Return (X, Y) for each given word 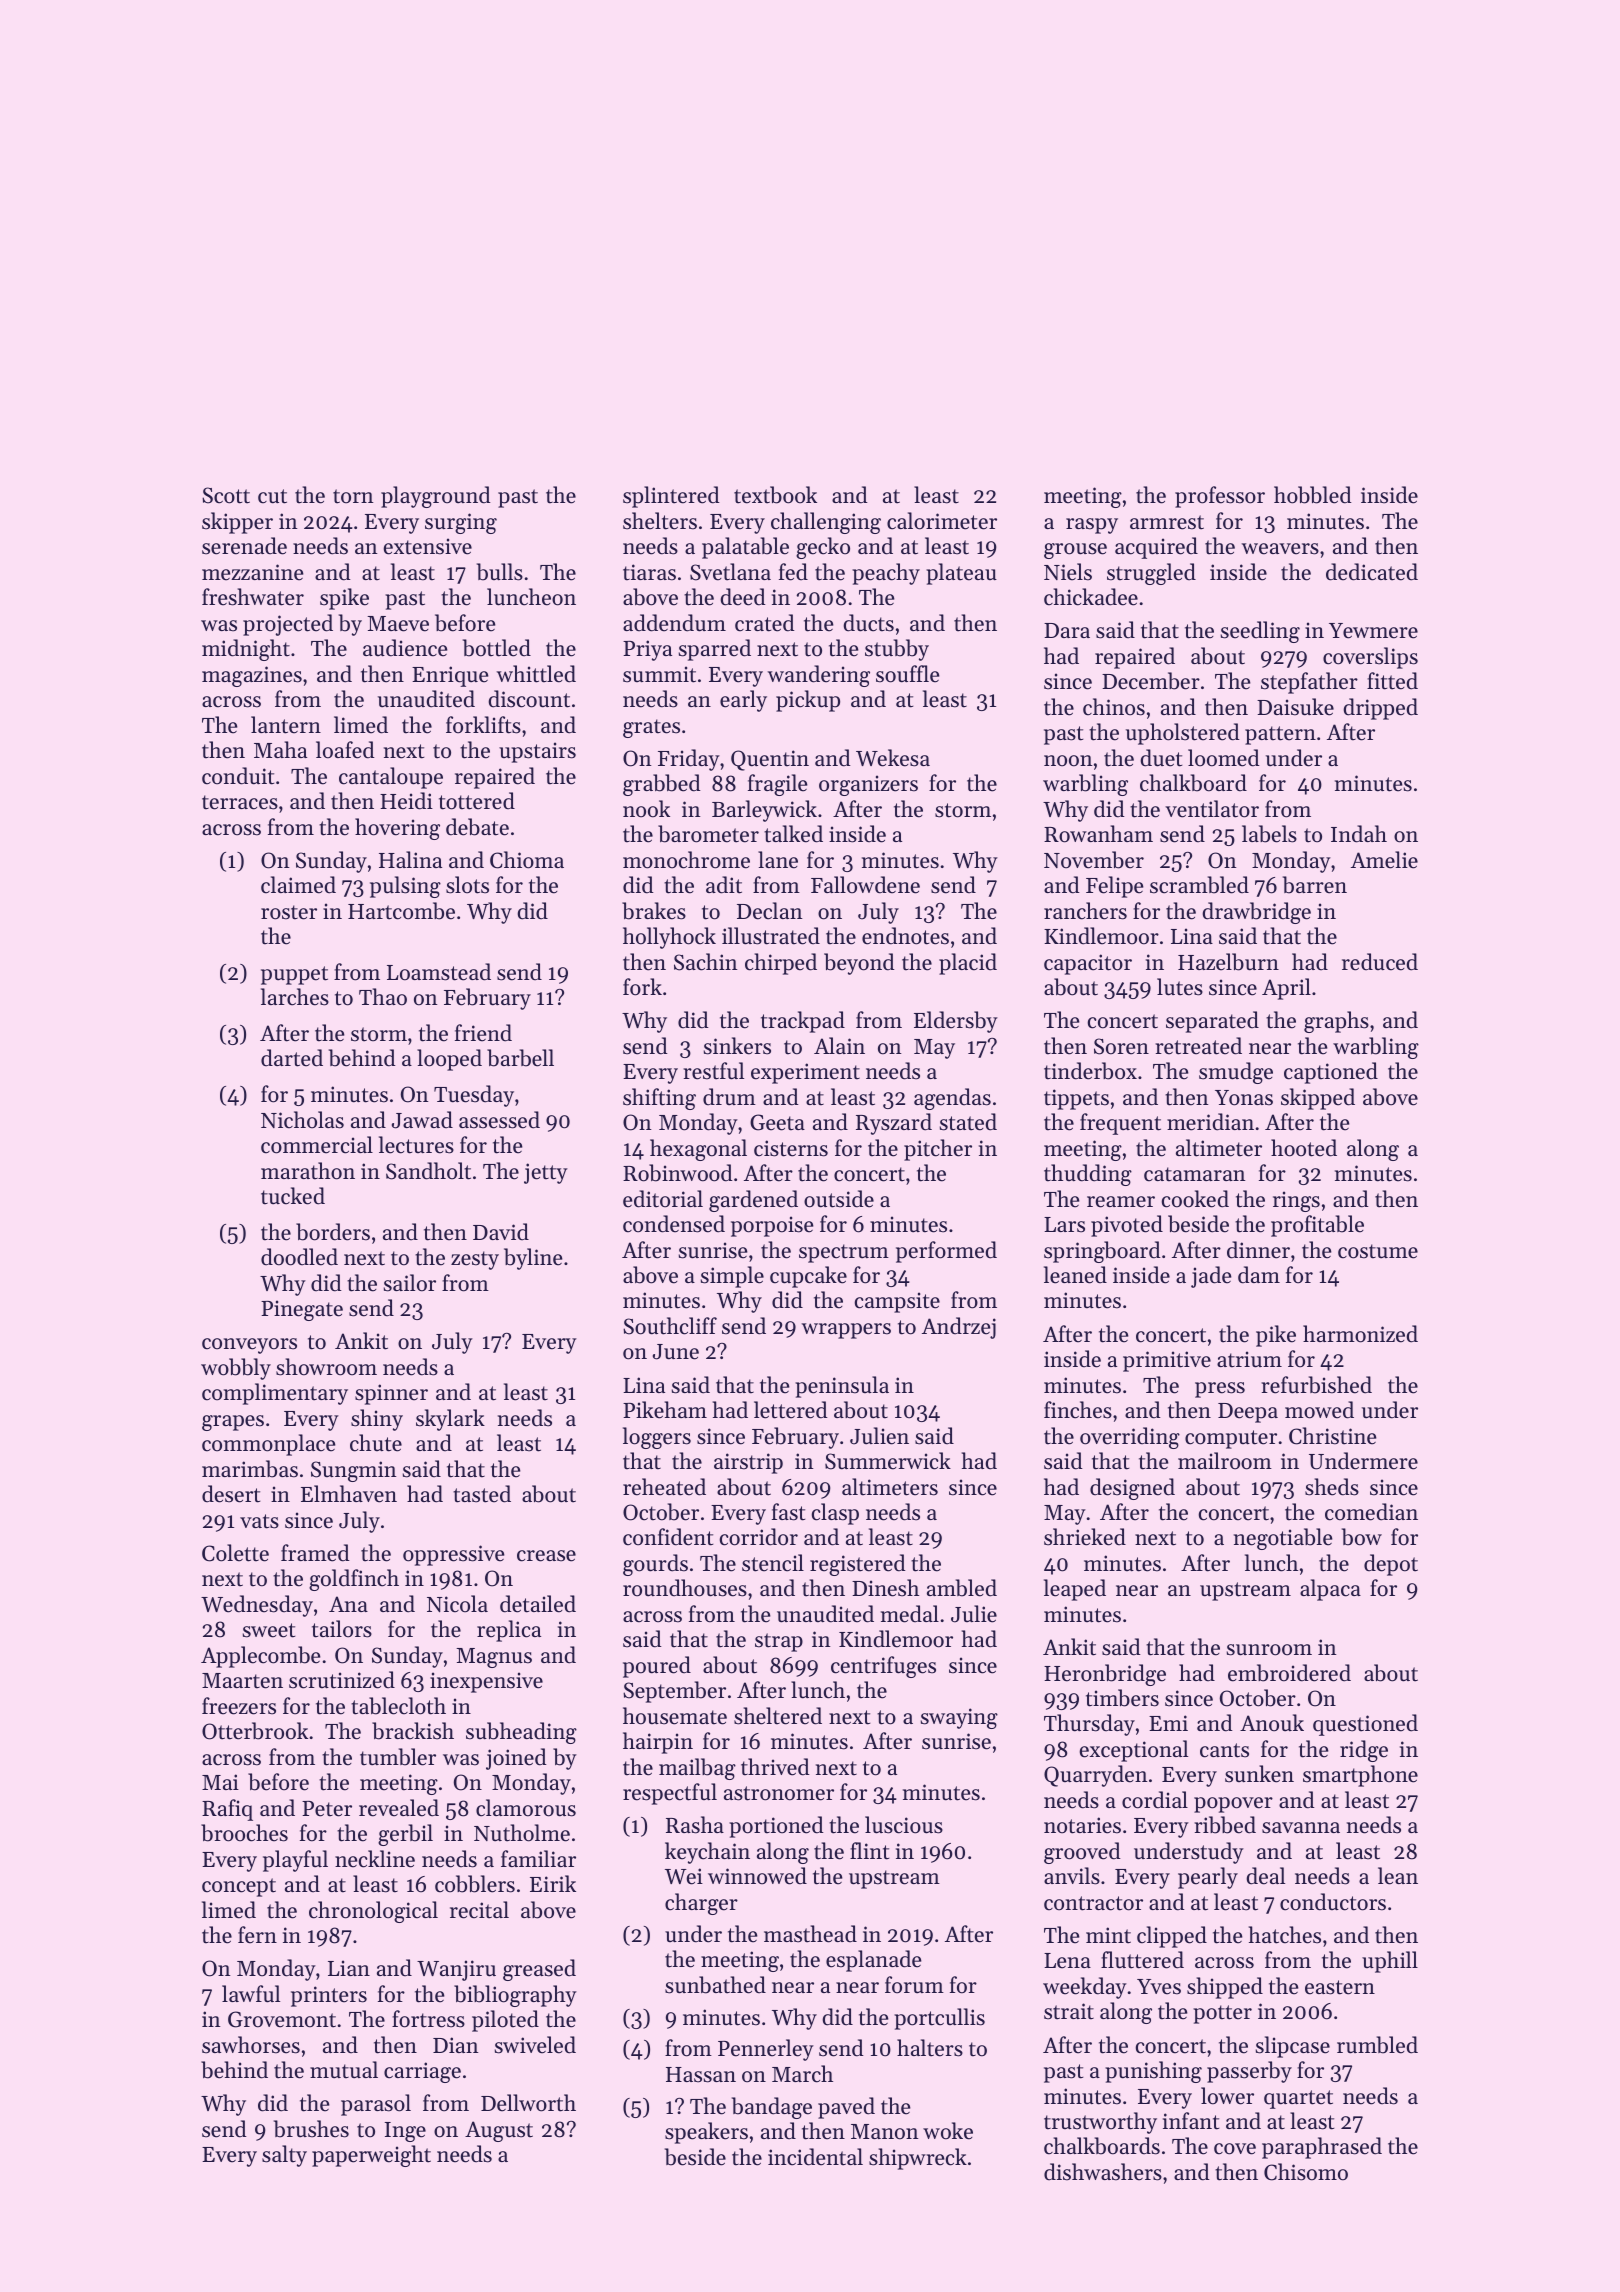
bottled (497, 648)
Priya (647, 650)
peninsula (842, 1387)
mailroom (1225, 1461)
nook (646, 809)
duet (1161, 758)
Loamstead (439, 972)
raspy (1092, 526)
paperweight (371, 2156)
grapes (233, 1423)
